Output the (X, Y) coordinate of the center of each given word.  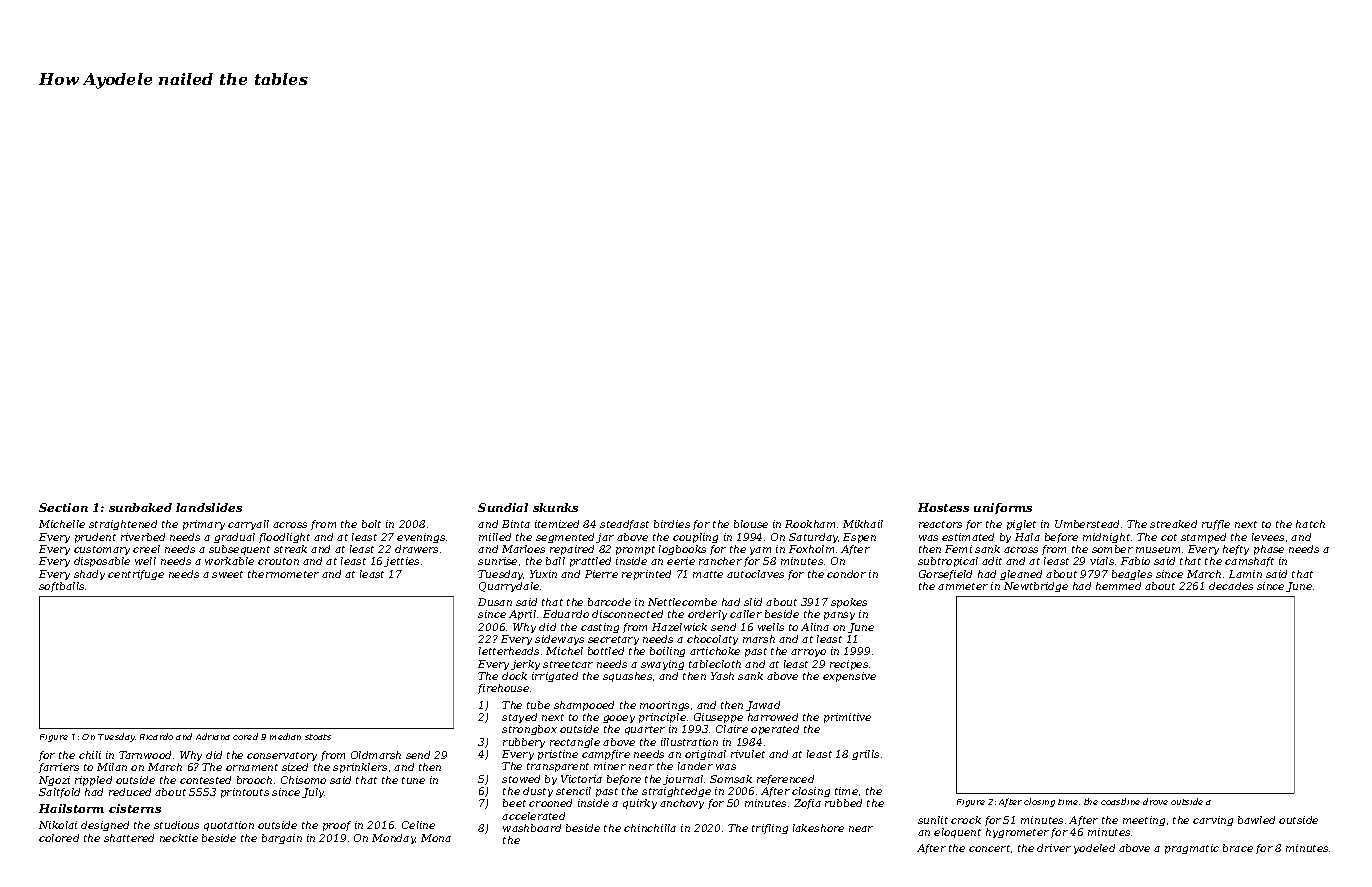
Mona (436, 838)
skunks (555, 507)
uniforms (1003, 508)
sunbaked (140, 507)
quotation (229, 826)
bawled (1256, 820)
